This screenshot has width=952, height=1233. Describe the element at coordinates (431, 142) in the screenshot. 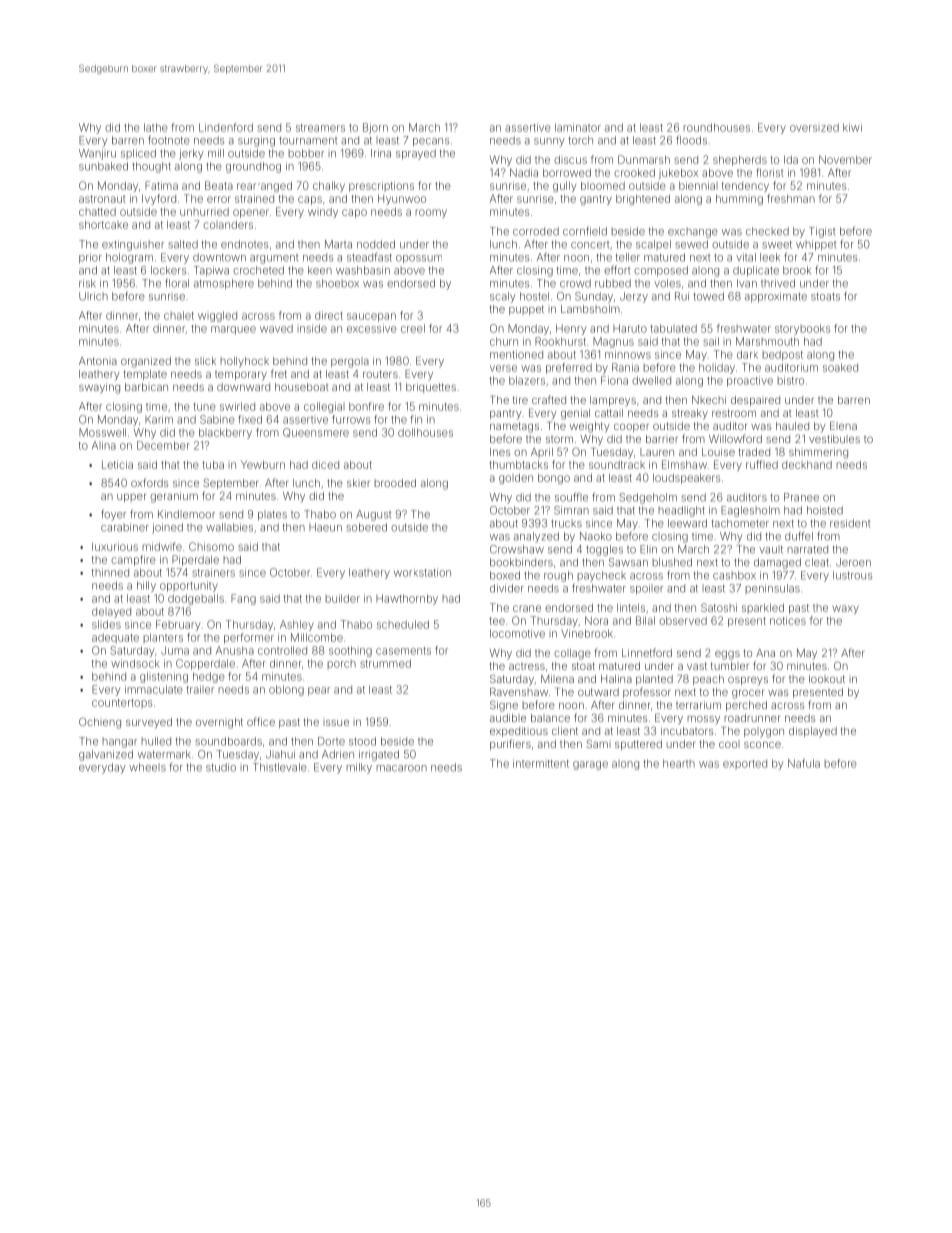

I see `pecans` at that location.
